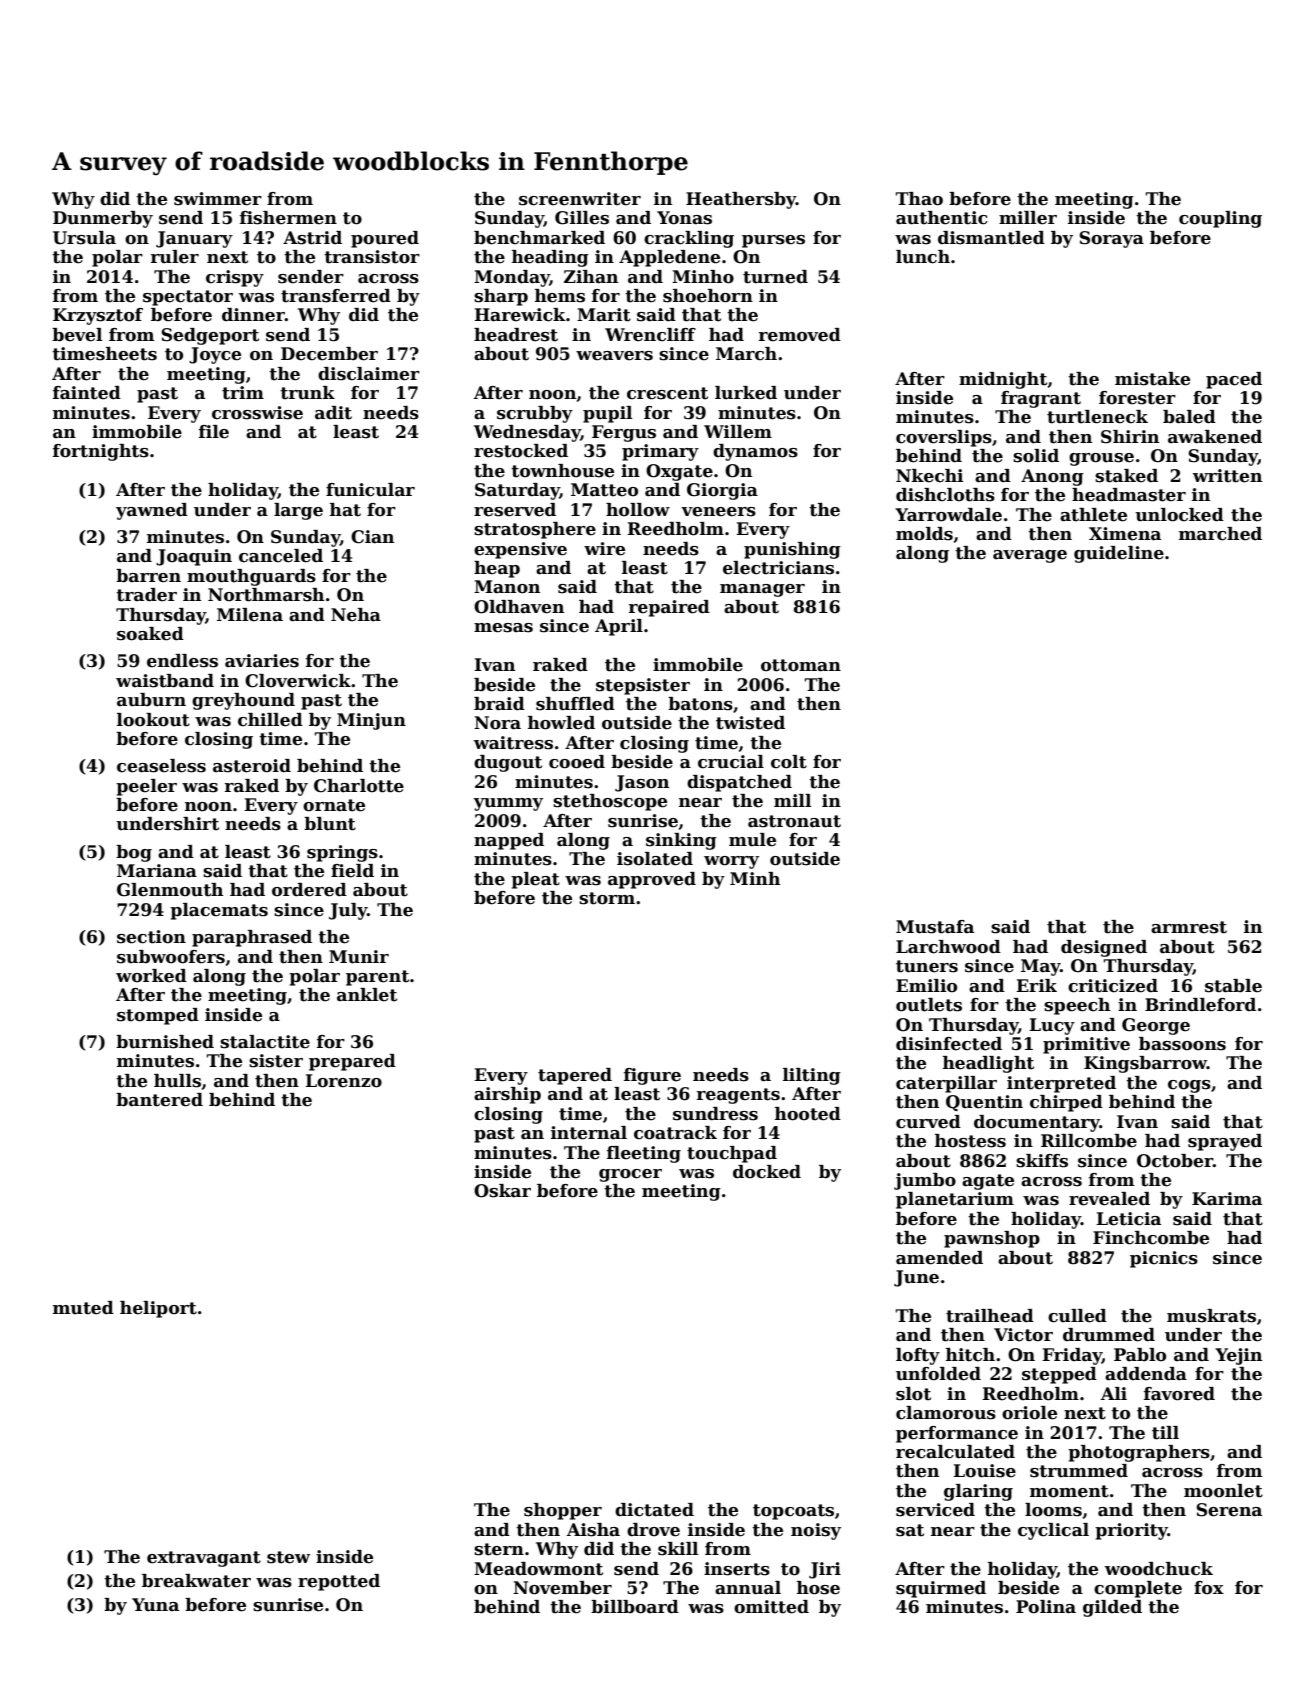  I want to click on mistake, so click(1152, 379).
